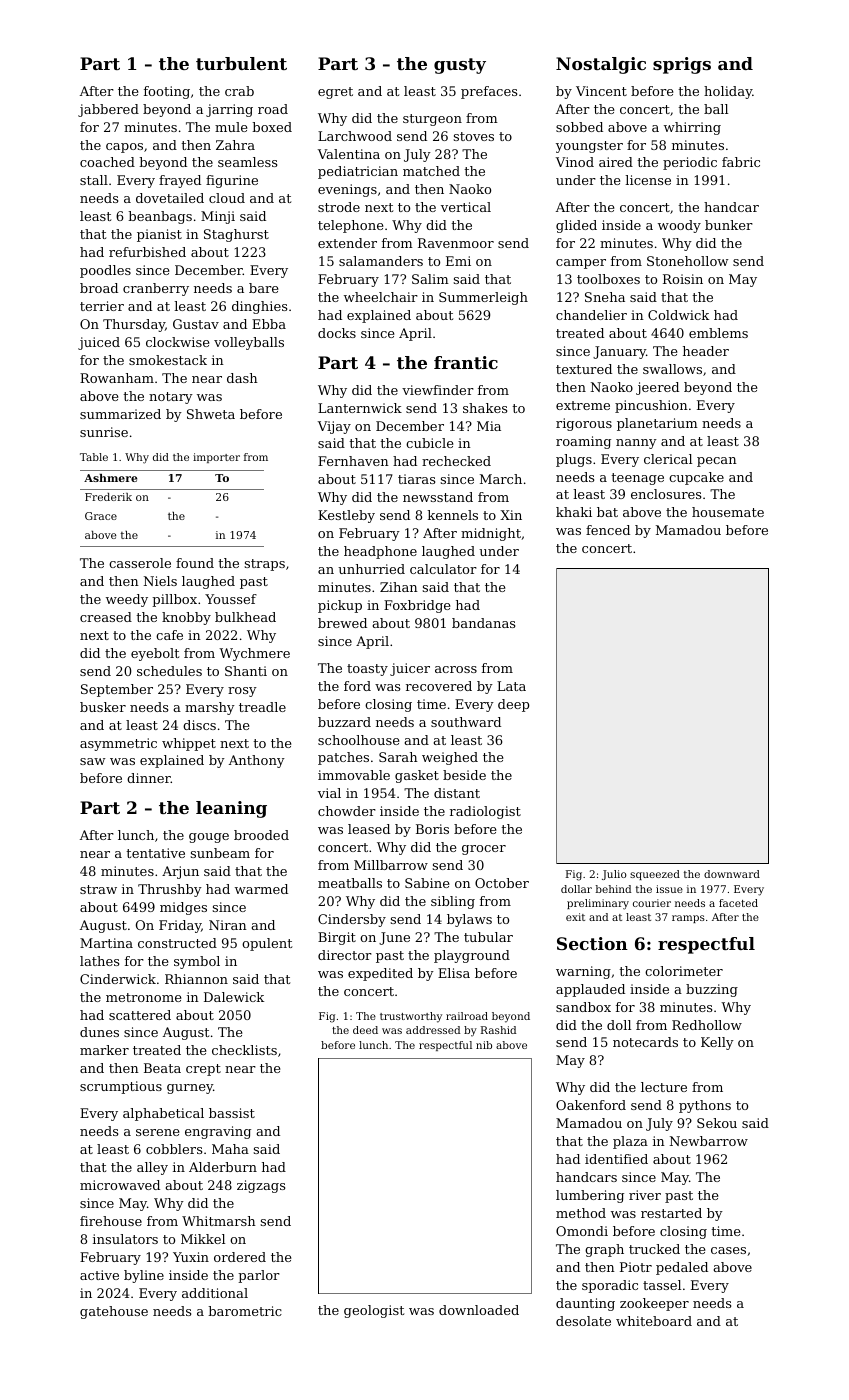 Image resolution: width=849 pixels, height=1400 pixels. What do you see at coordinates (262, 707) in the document?
I see `treadle` at bounding box center [262, 707].
